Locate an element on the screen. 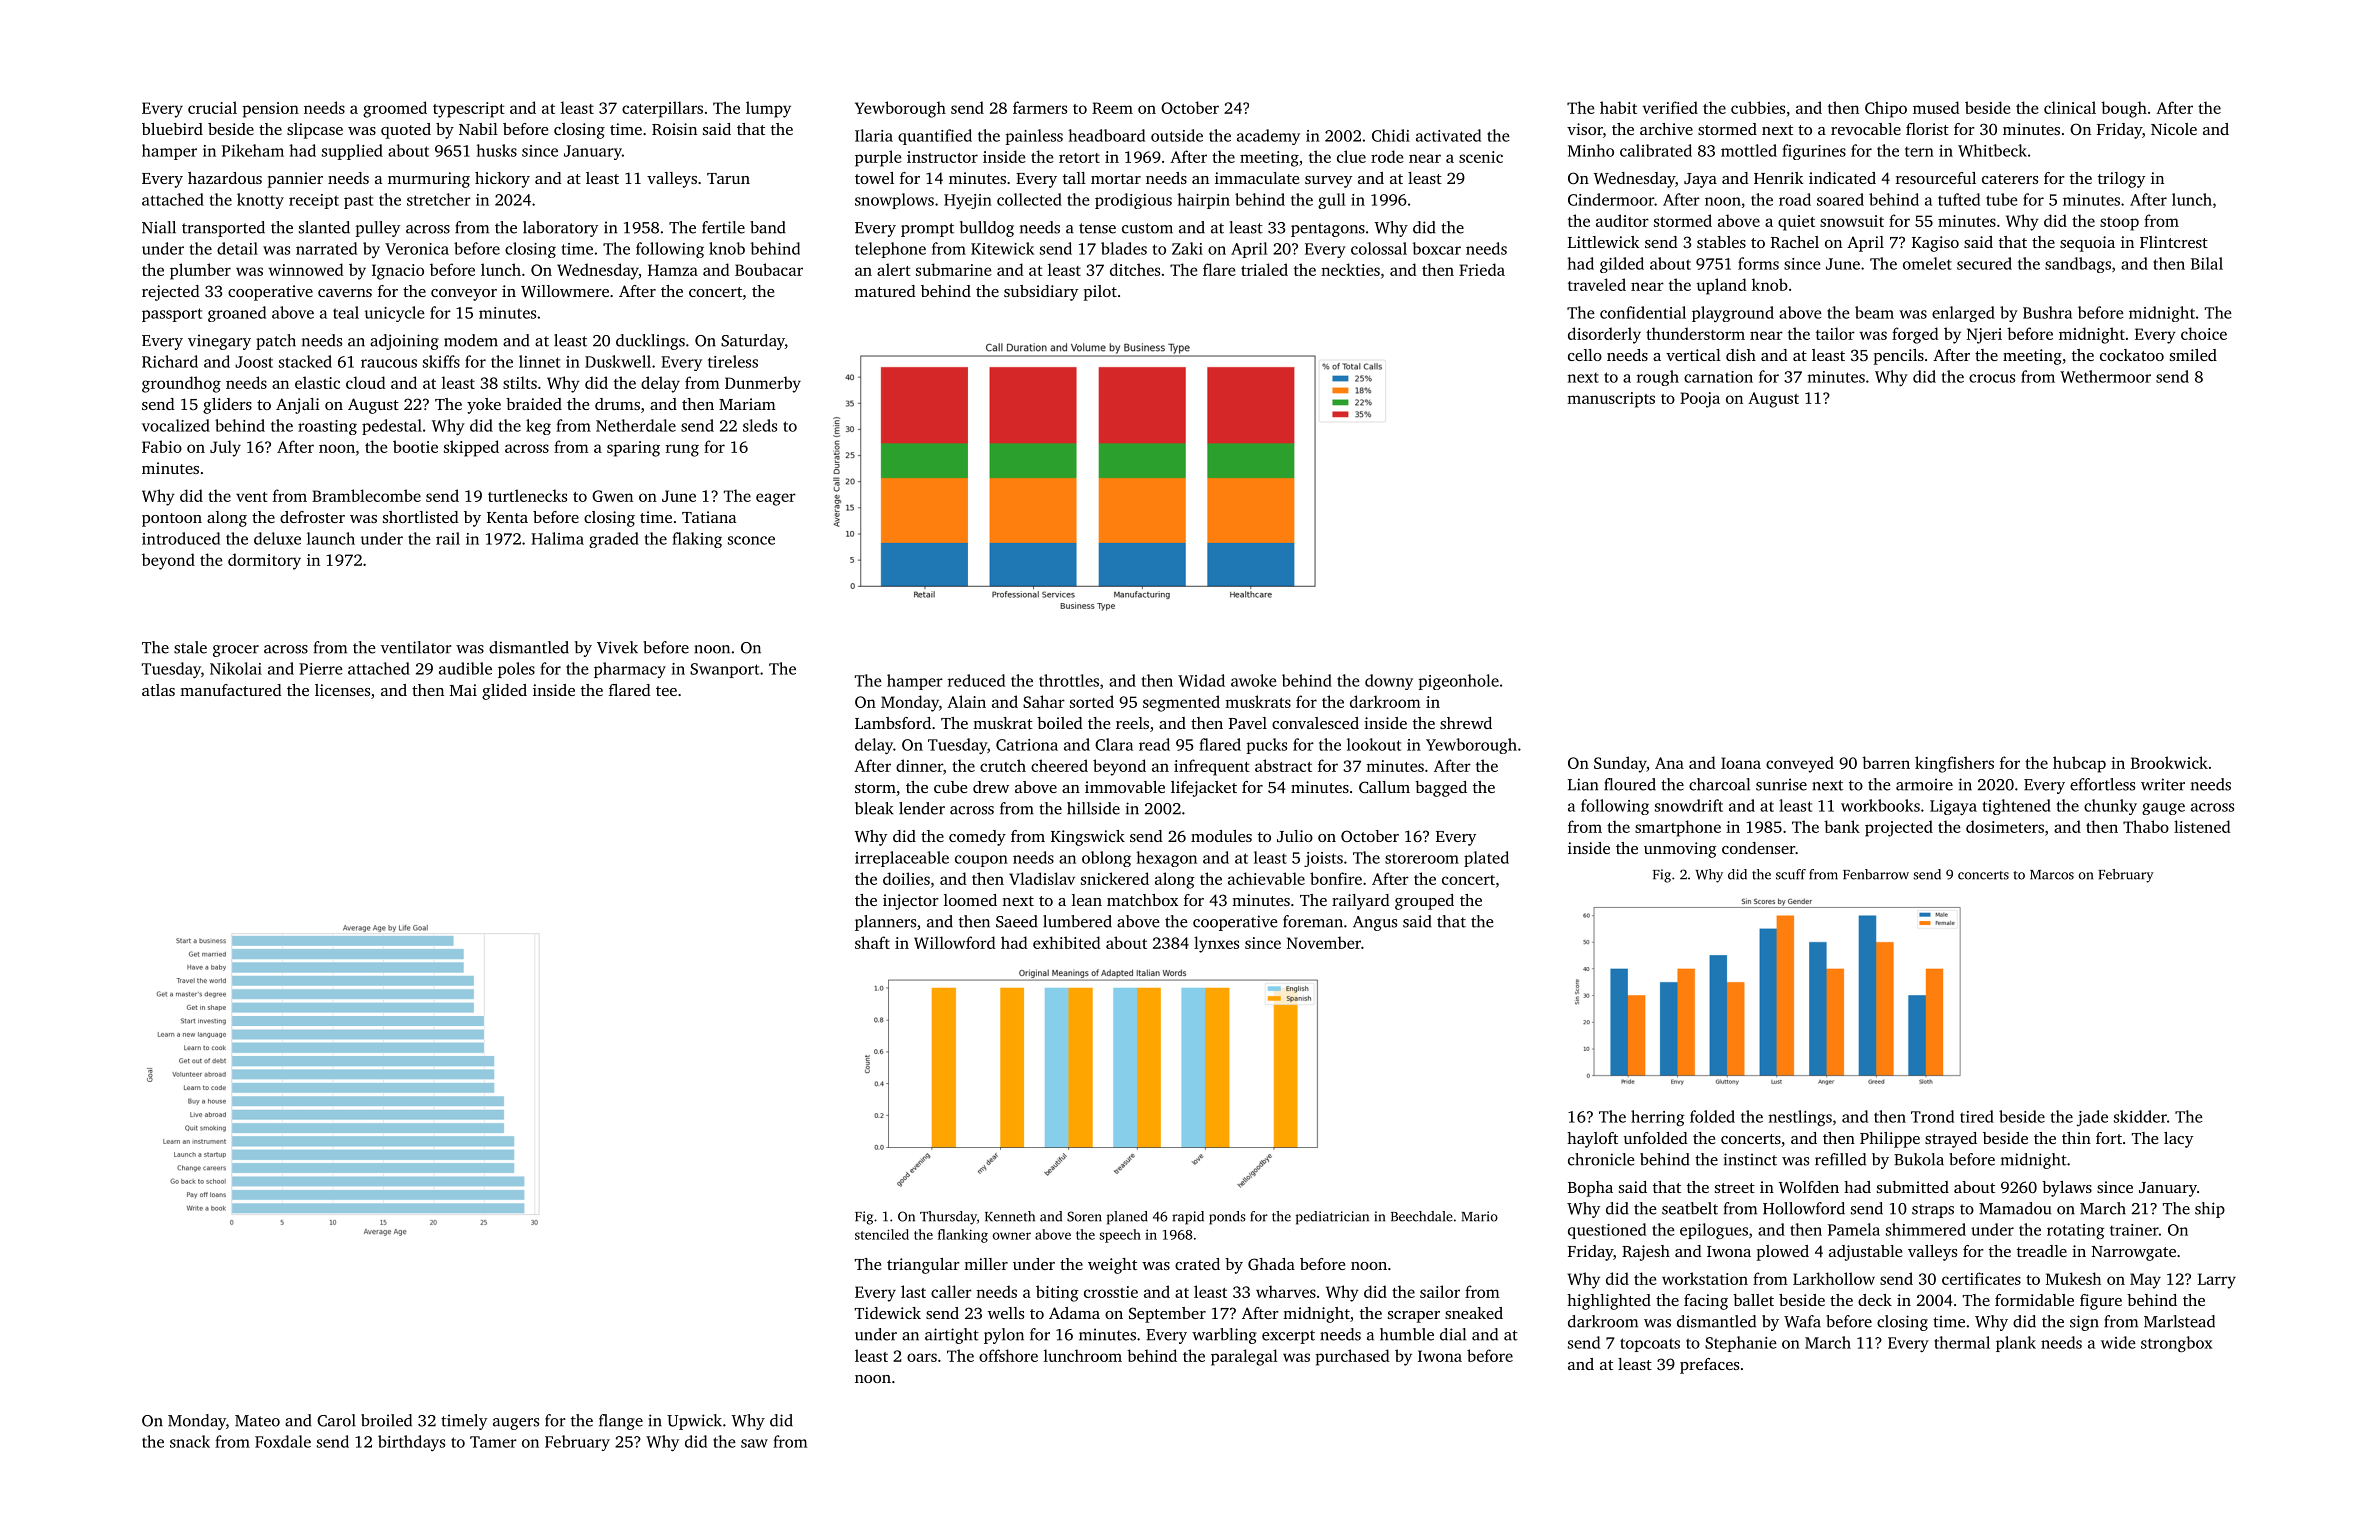 The image size is (2380, 1540). shaft is located at coordinates (872, 942).
